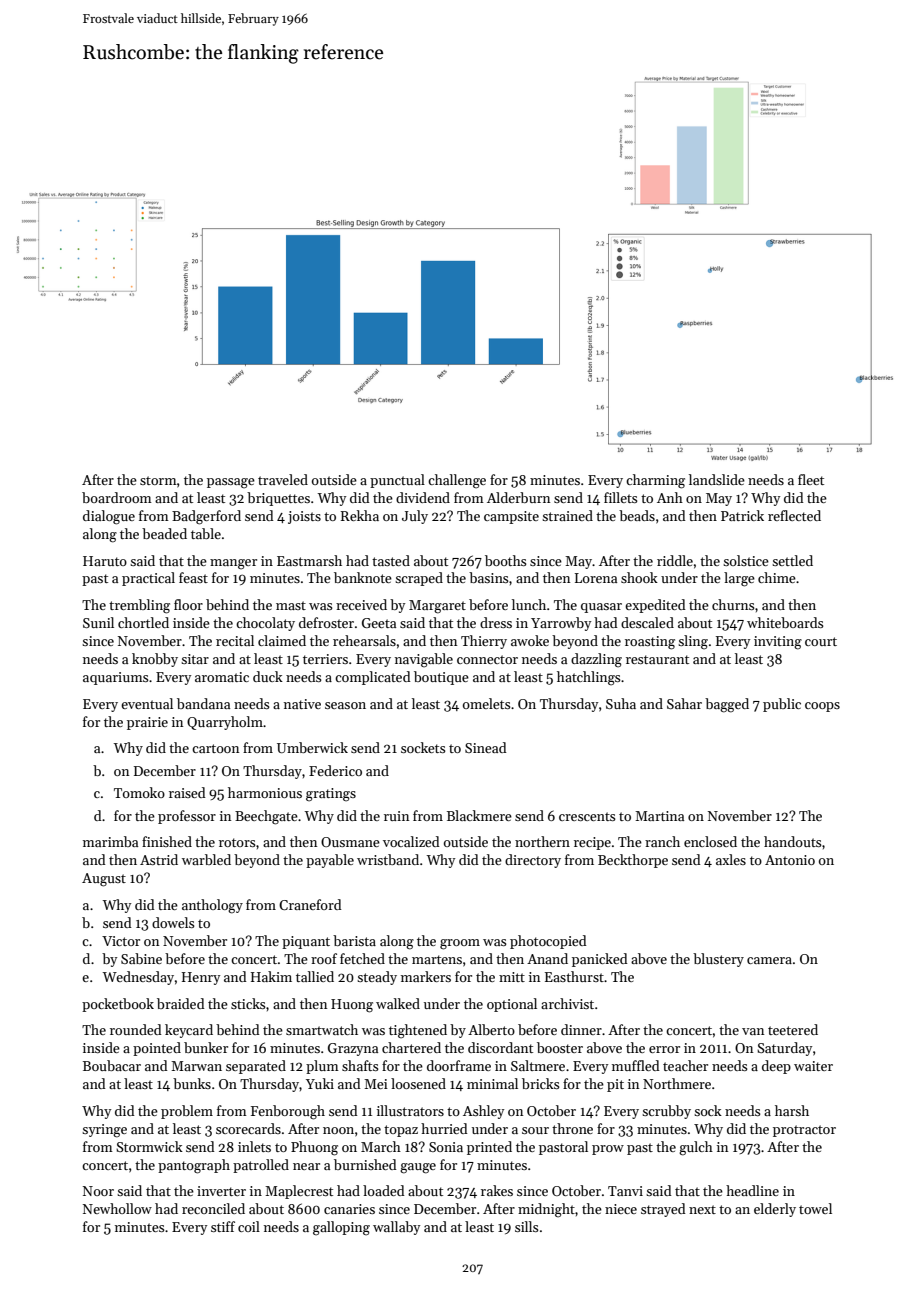 This image has width=924, height=1308. I want to click on Badgerford, so click(206, 517).
